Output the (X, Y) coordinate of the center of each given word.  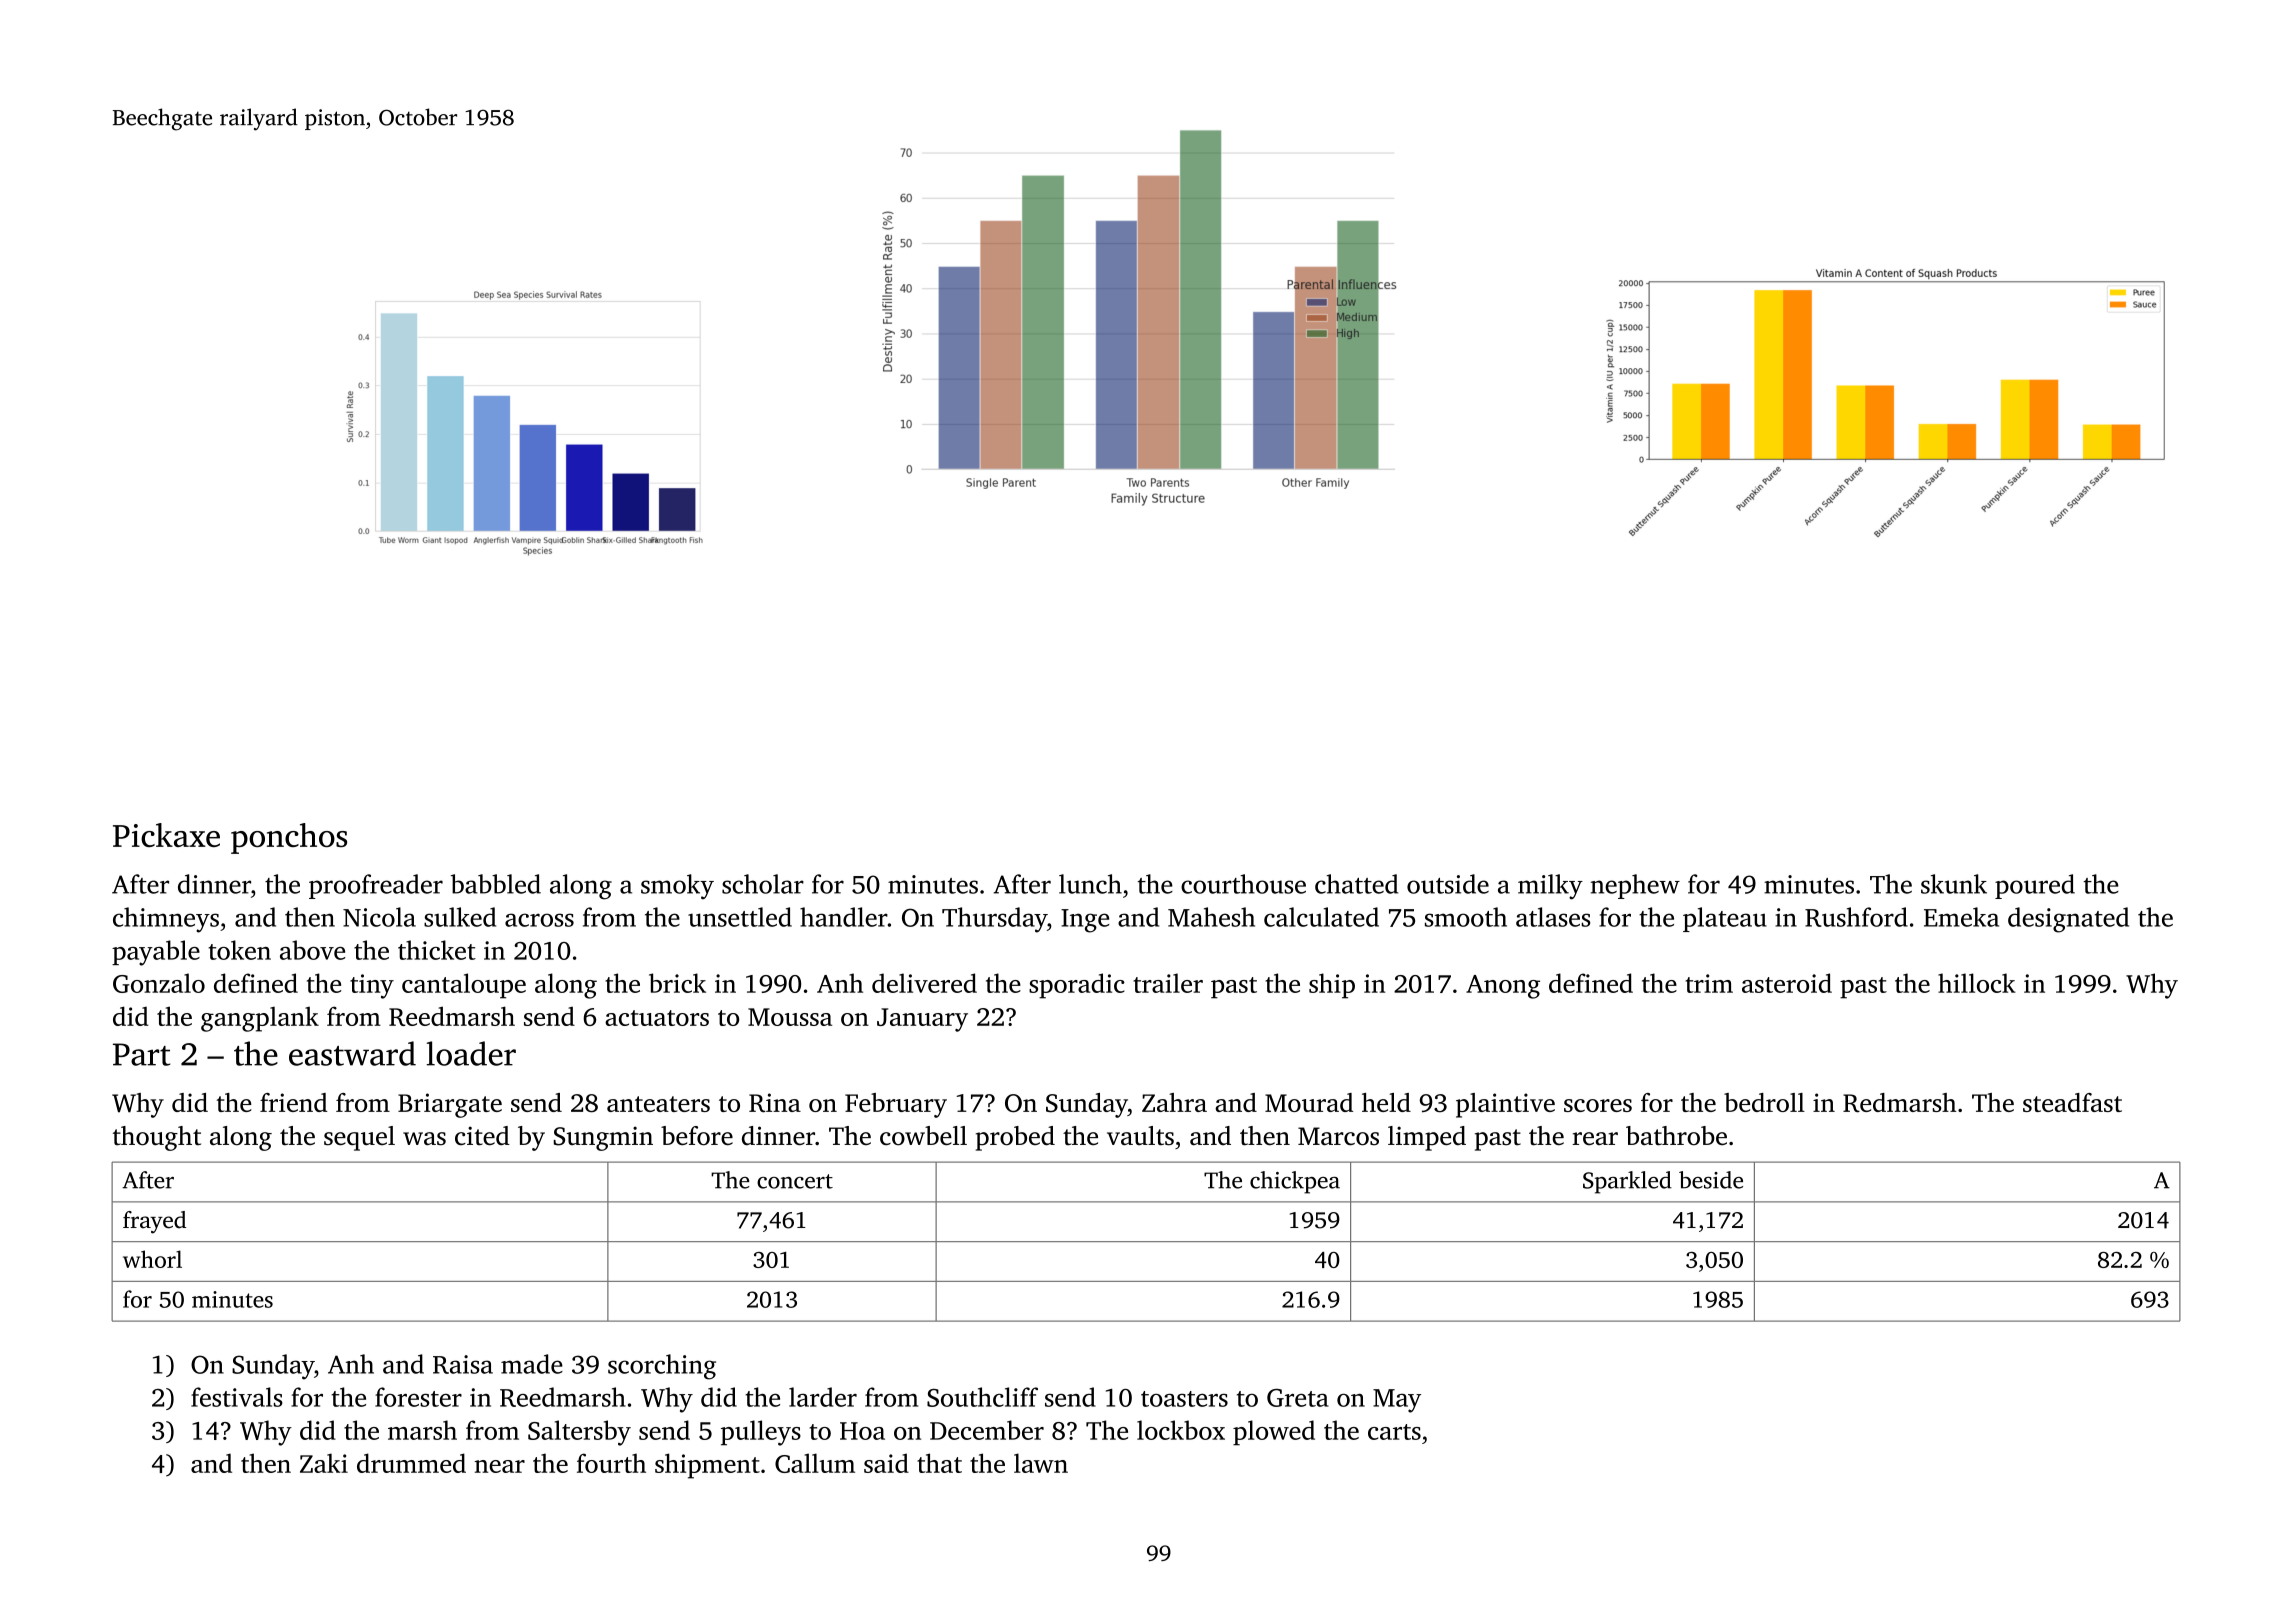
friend (294, 1102)
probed (1015, 1138)
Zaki (324, 1463)
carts (1394, 1432)
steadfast (2072, 1102)
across (539, 920)
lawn (1041, 1463)
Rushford (1856, 917)
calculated (1321, 917)
